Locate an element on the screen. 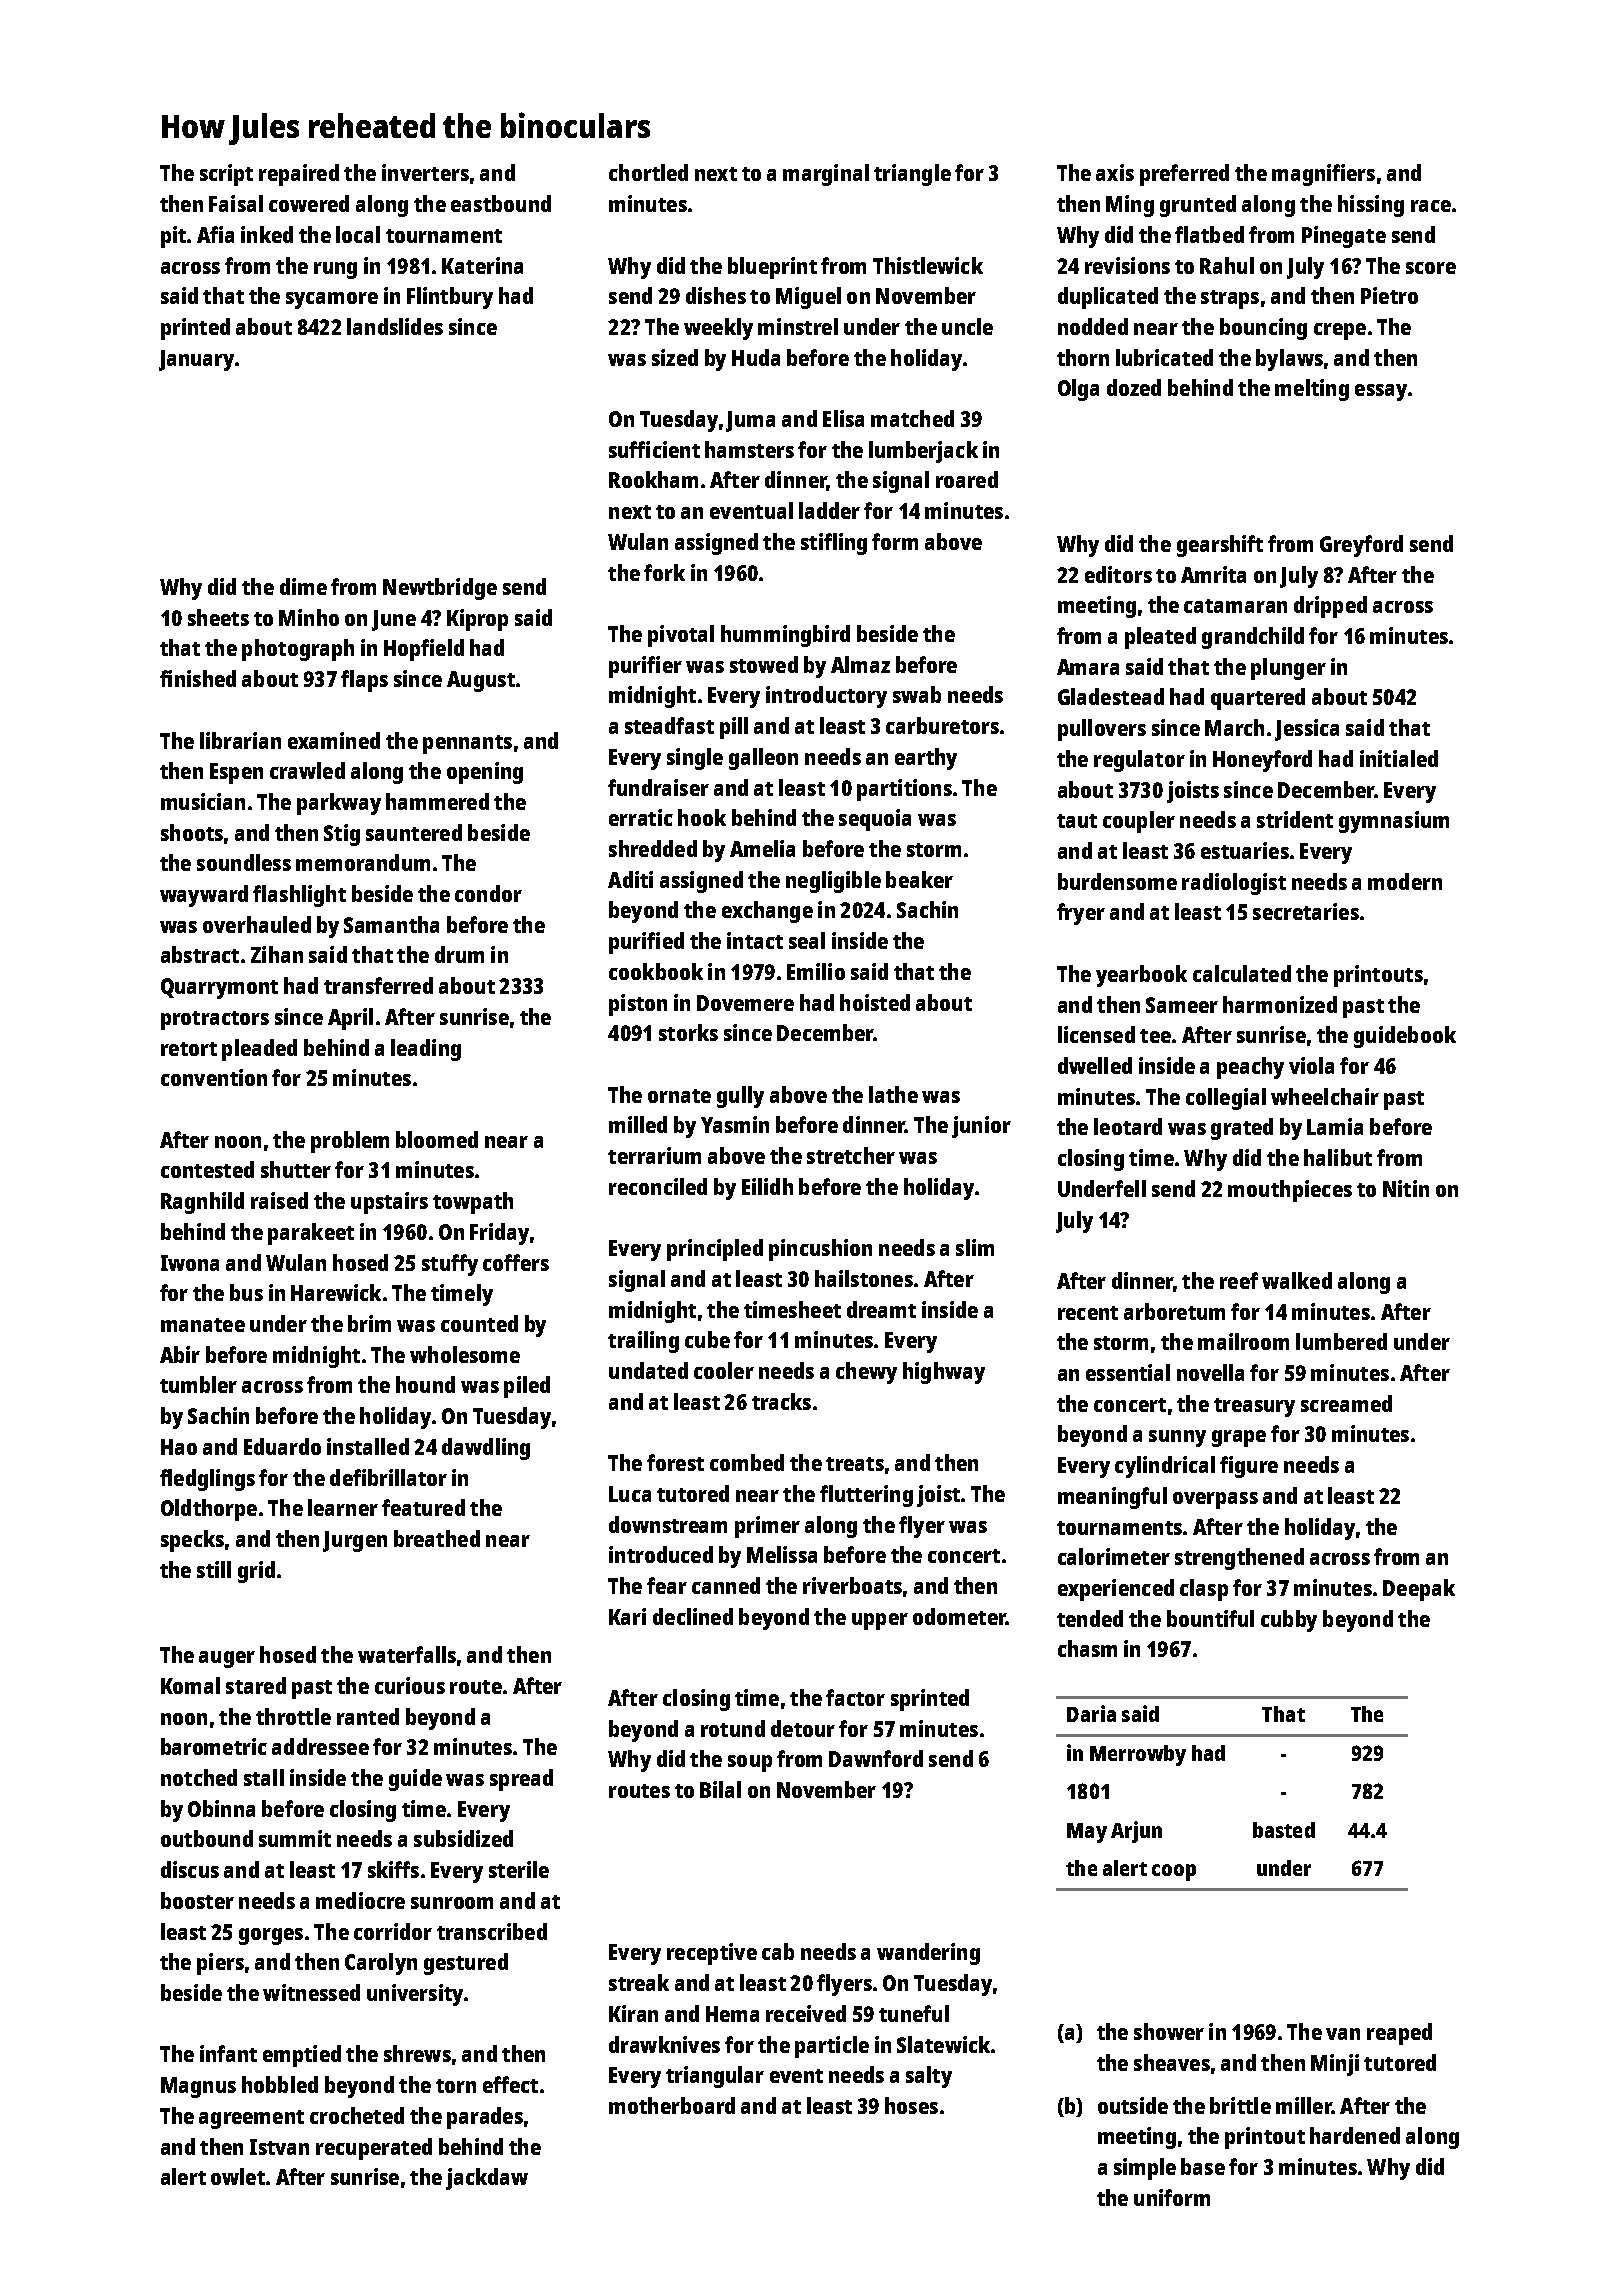  initialed is located at coordinates (1399, 758).
